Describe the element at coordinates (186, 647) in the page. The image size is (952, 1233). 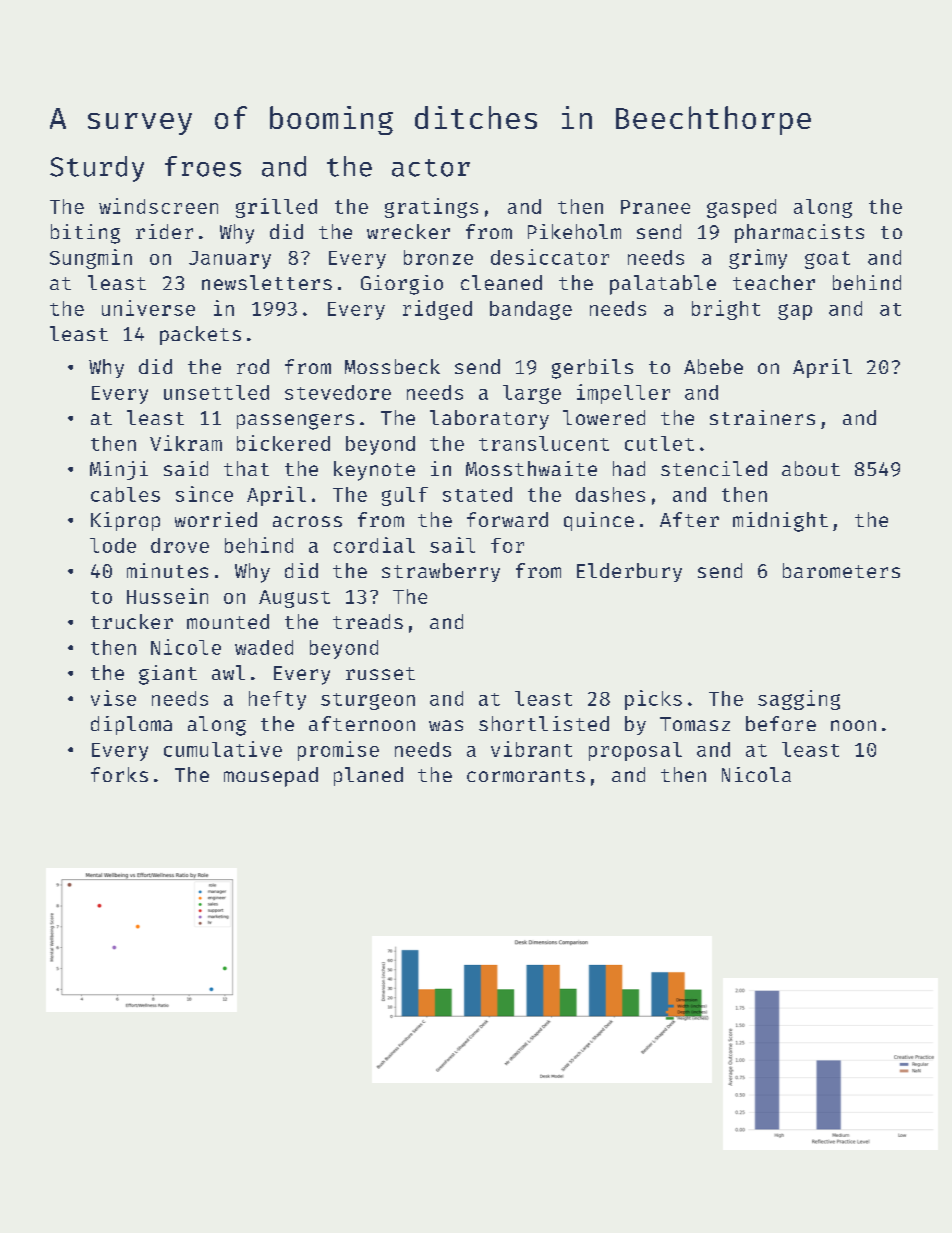
I see `Nicole` at that location.
